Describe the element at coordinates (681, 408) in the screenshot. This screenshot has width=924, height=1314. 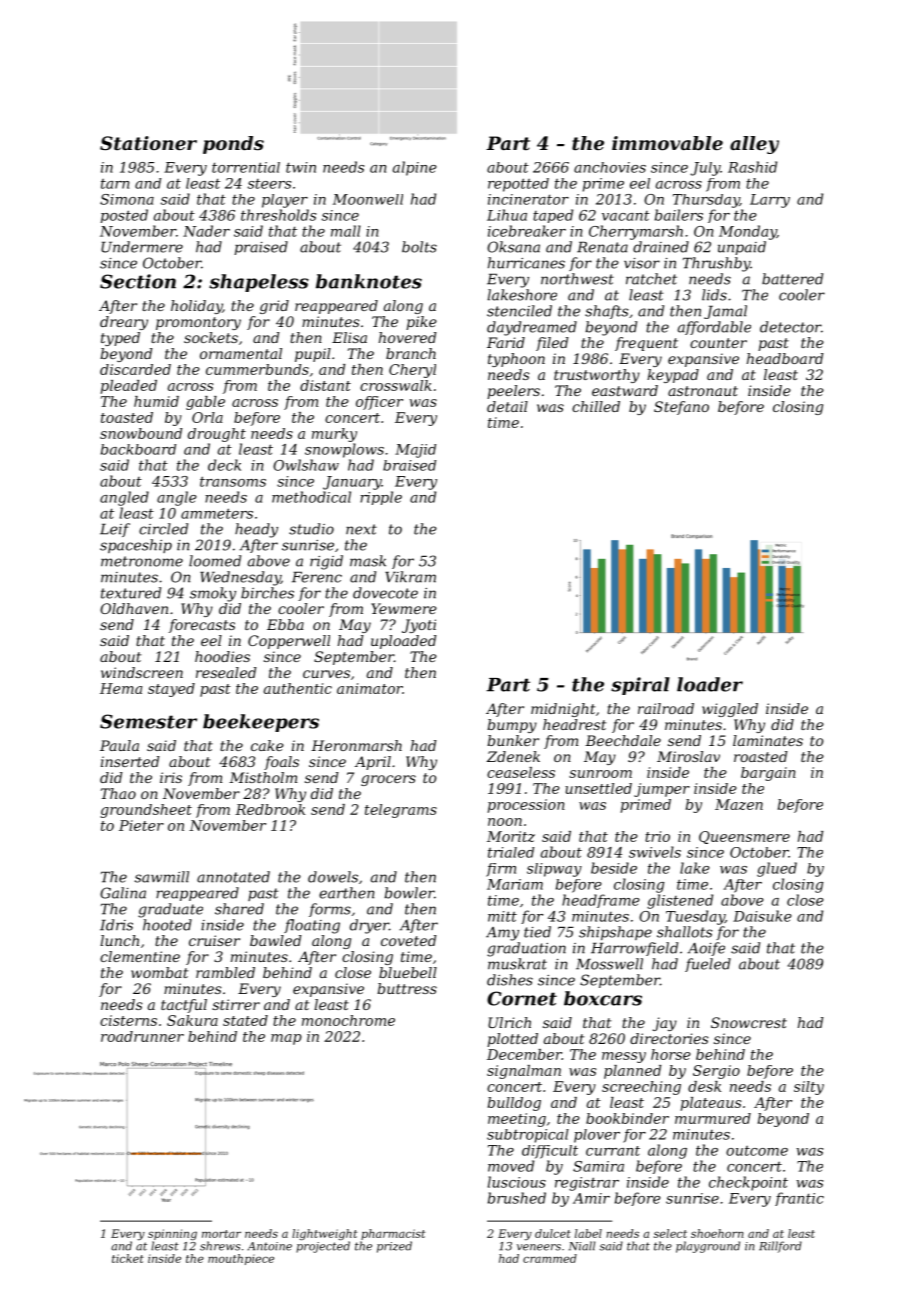
I see `Stefano` at that location.
